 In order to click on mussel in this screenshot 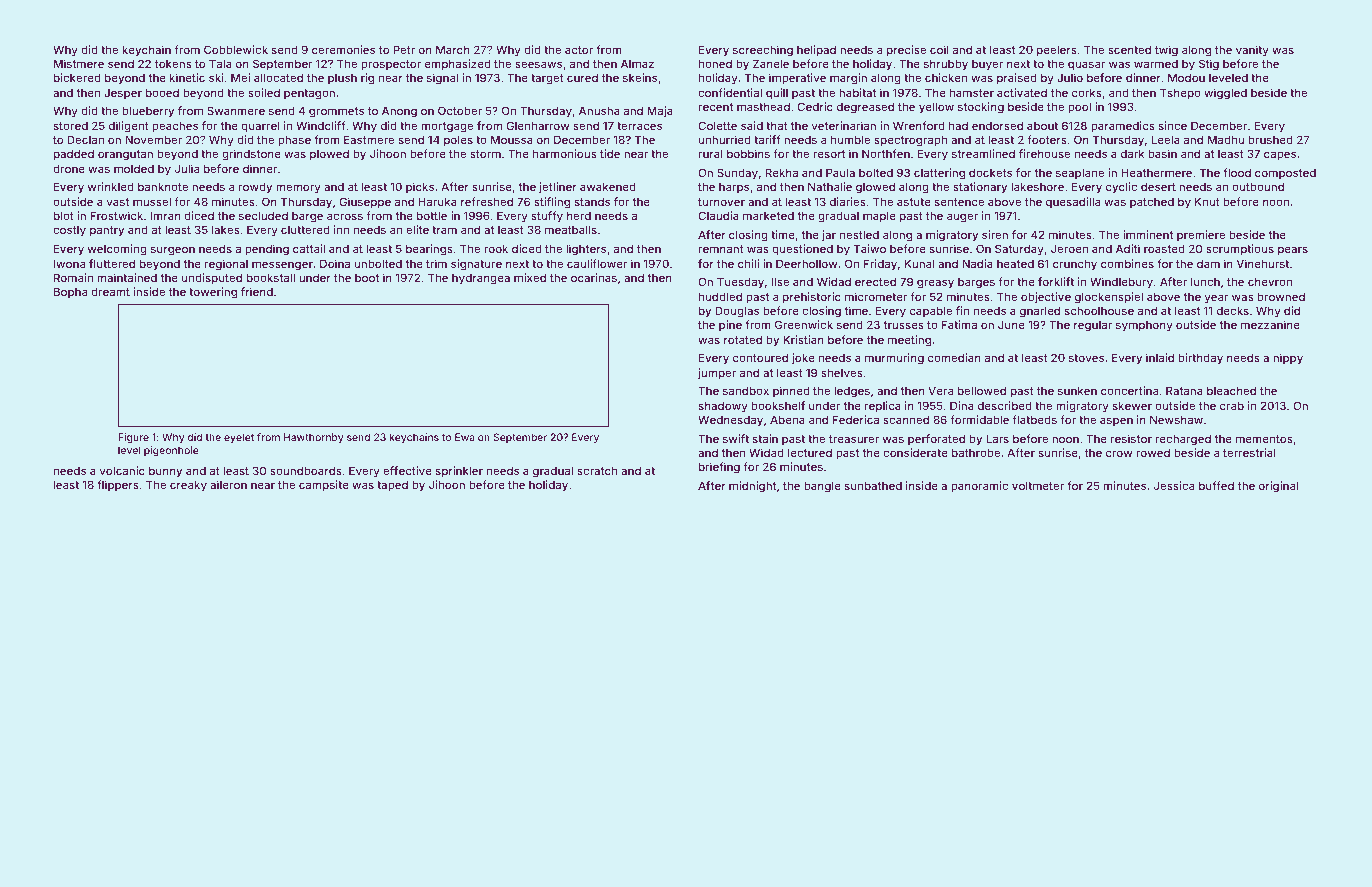, I will do `click(152, 201)`.
